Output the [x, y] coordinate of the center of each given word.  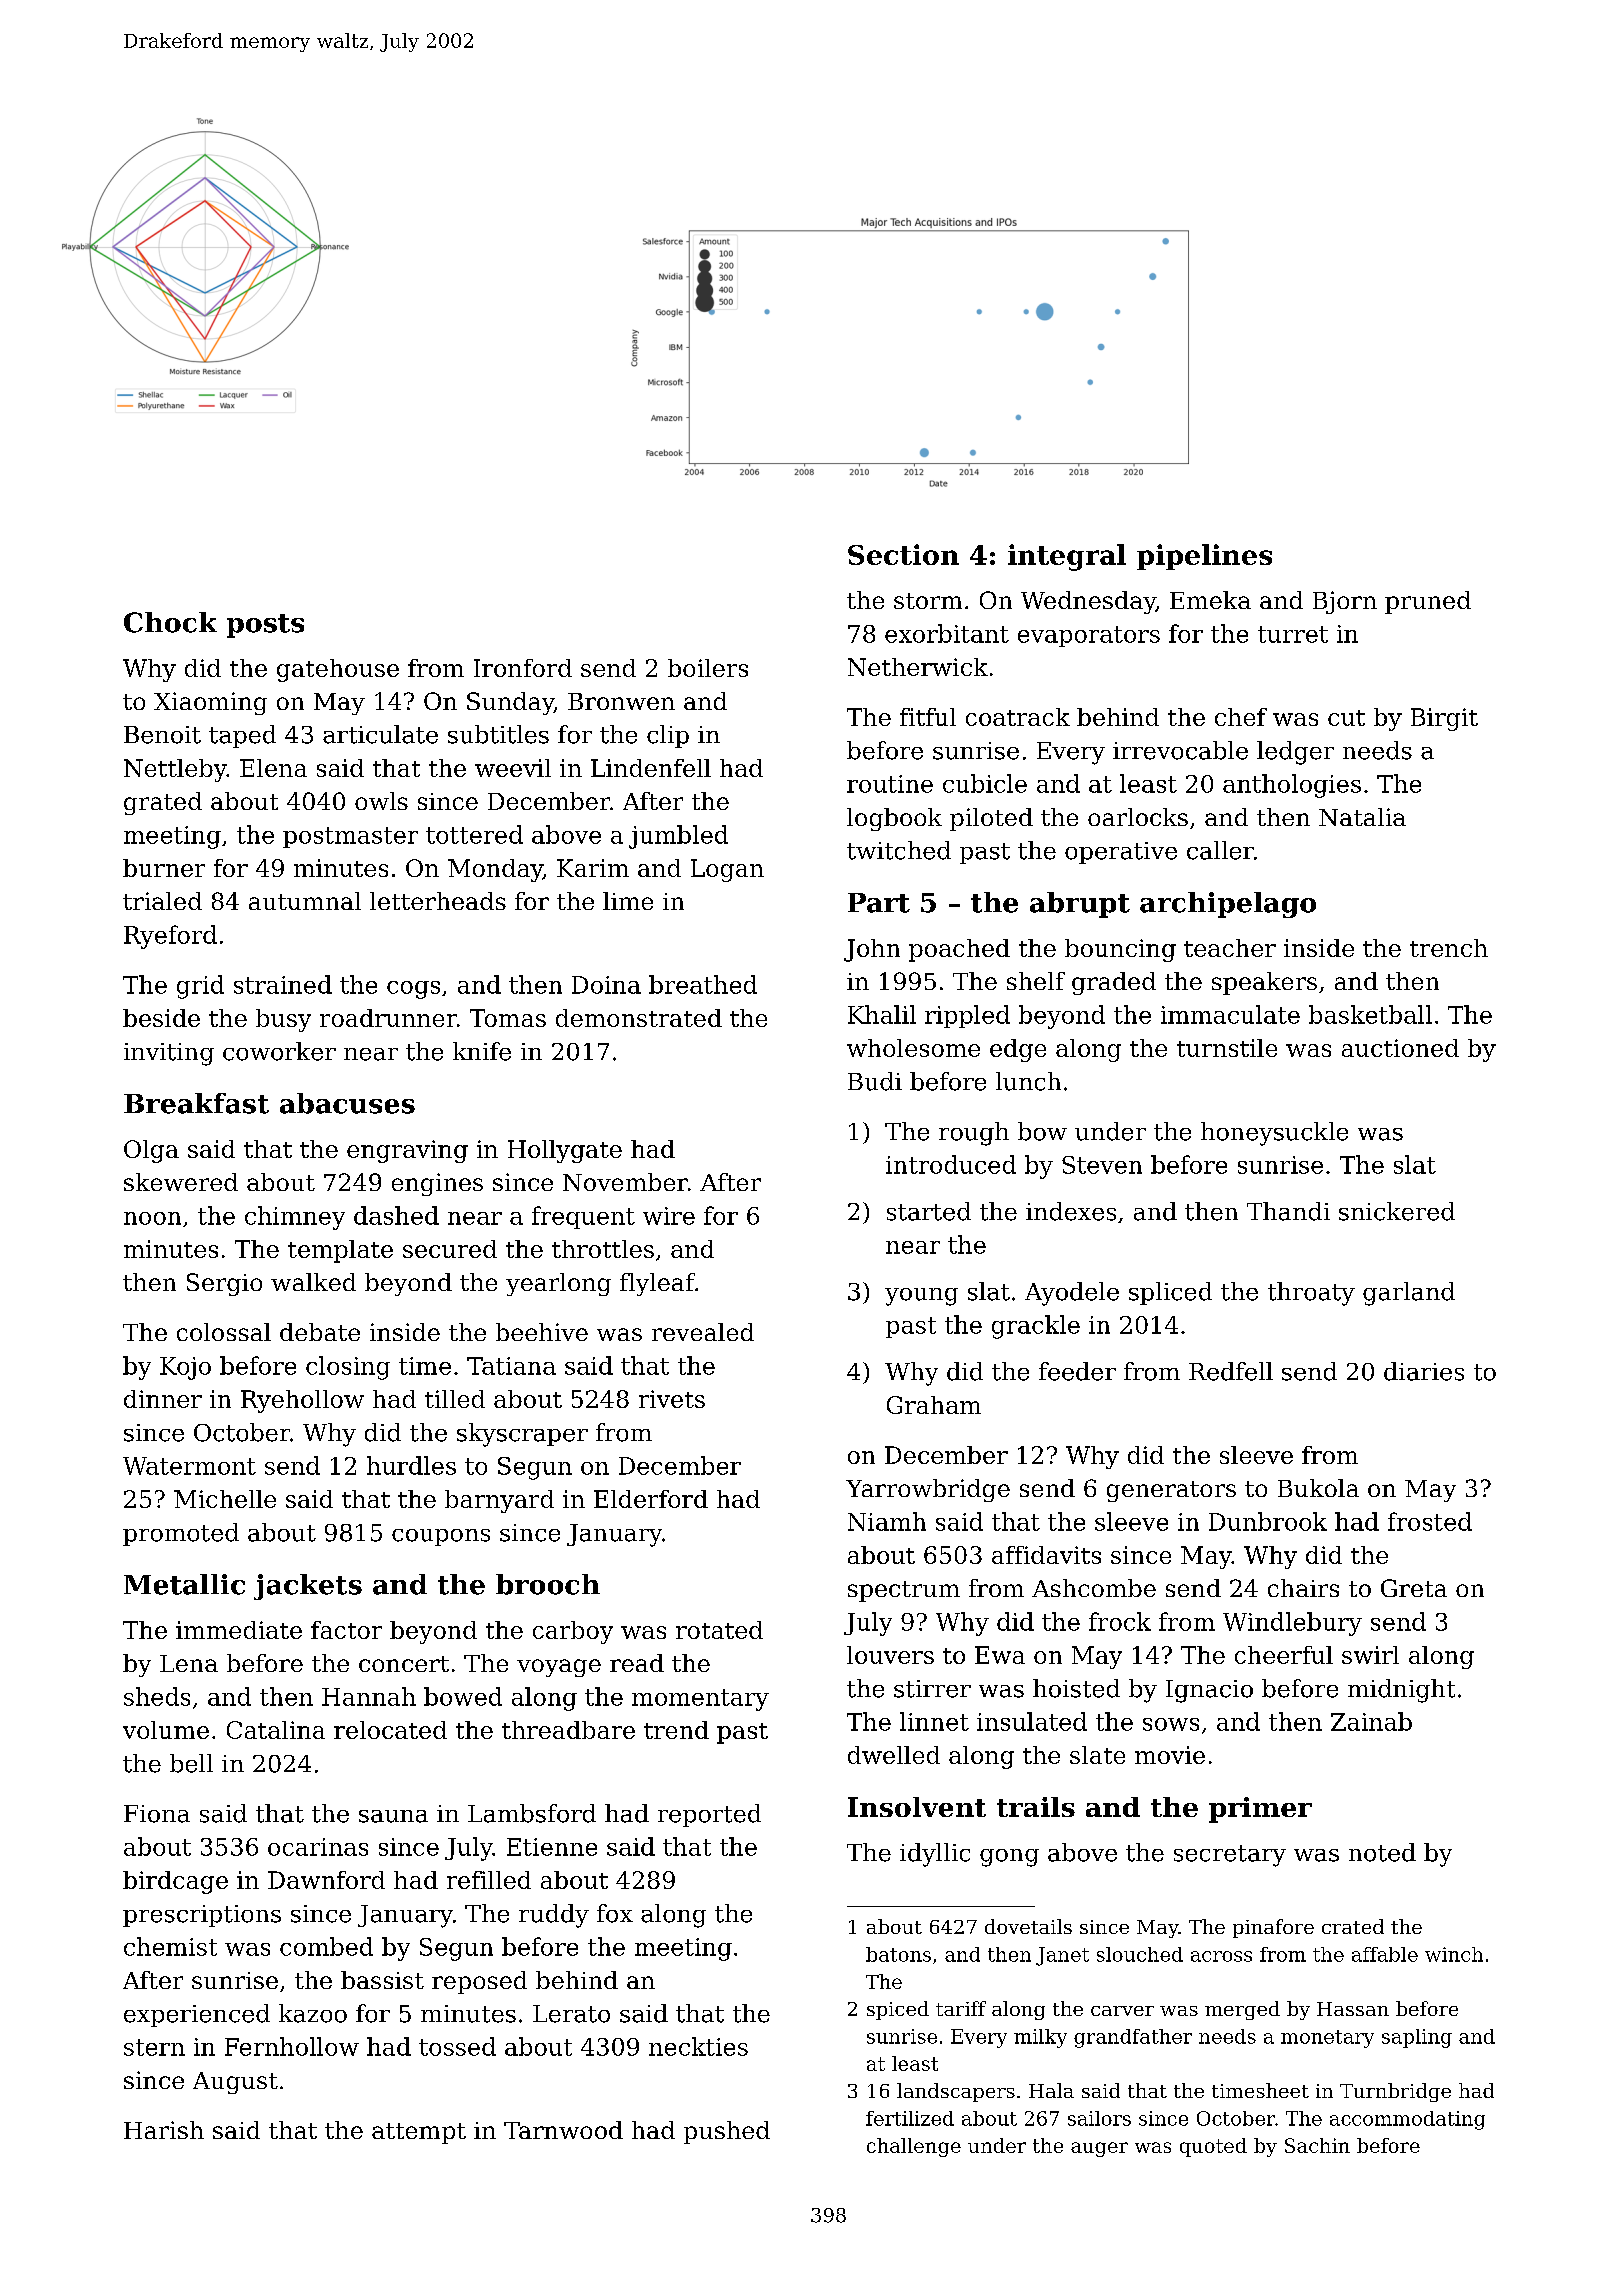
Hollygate [565, 1151]
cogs [413, 990]
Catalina [276, 1730]
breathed [703, 984]
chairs [1303, 1588]
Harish [164, 2130]
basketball [1370, 1014]
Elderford [651, 1499]
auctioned [1400, 1048]
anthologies [1292, 786]
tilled [455, 1399]
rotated [719, 1630]
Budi [875, 1081]
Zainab [1371, 1721]
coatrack [1018, 717]
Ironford [523, 668]
